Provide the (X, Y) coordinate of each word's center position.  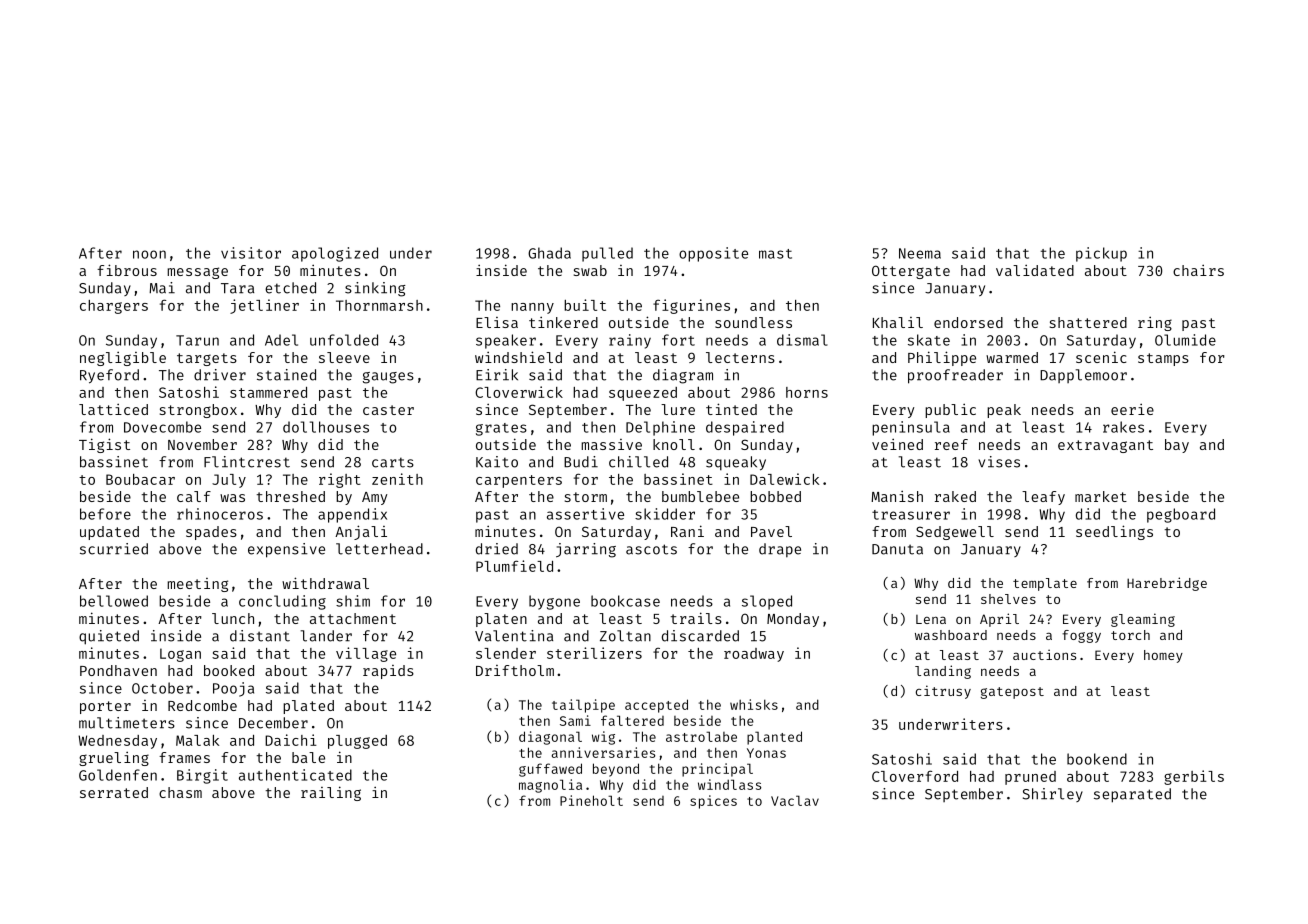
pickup (1101, 254)
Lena (931, 619)
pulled (607, 254)
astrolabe (701, 736)
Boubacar (140, 479)
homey (1163, 656)
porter (105, 707)
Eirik (497, 375)
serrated (114, 792)
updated (109, 533)
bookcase (625, 601)
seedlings (1114, 532)
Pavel (771, 531)
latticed (113, 409)
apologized (335, 254)
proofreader (955, 376)
